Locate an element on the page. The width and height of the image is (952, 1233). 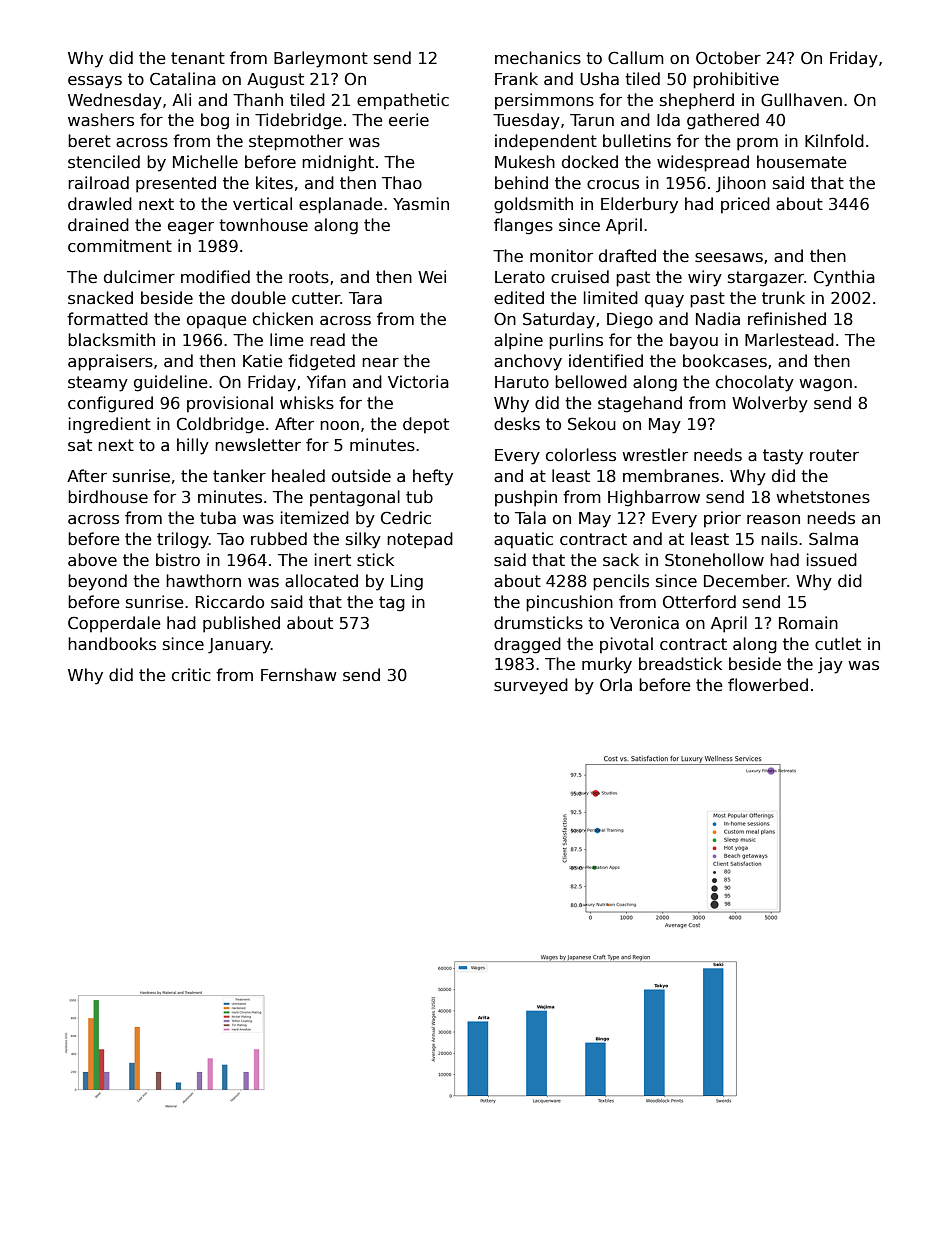
pincushion is located at coordinates (569, 603).
